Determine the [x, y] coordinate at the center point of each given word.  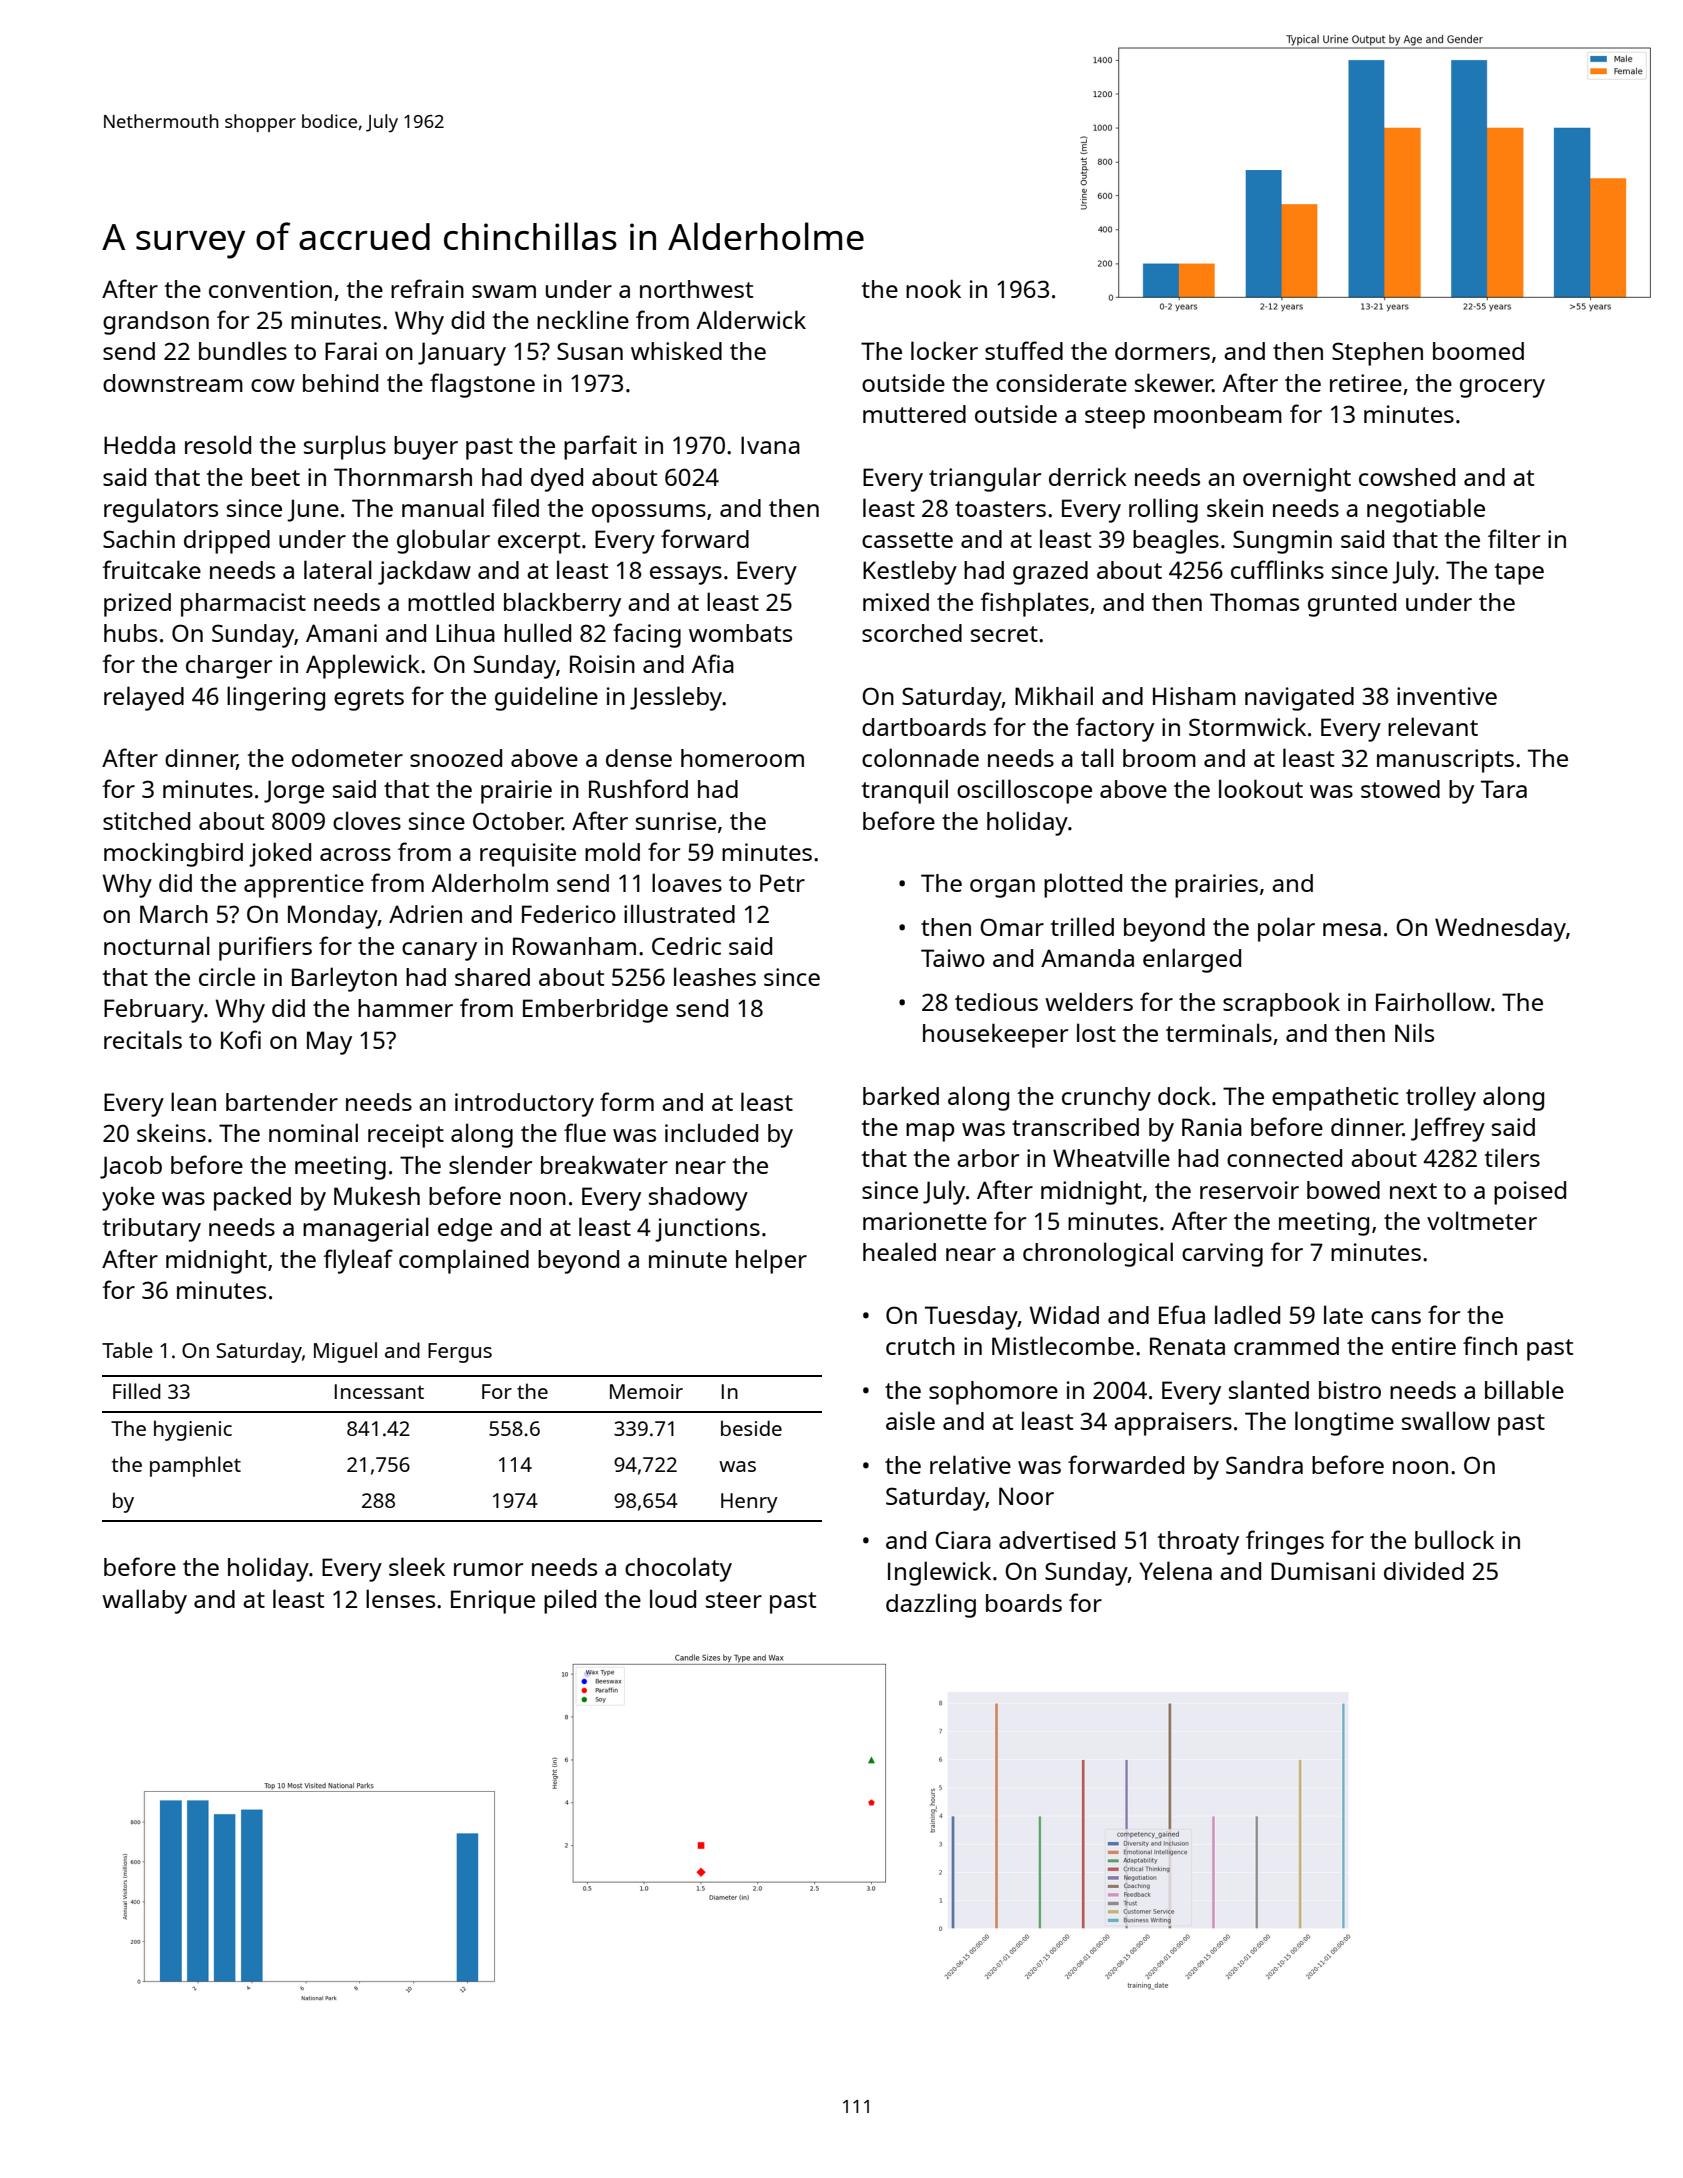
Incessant [379, 1391]
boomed [1478, 351]
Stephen [1377, 354]
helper [771, 1261]
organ [1002, 888]
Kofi [241, 1039]
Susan [590, 351]
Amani [341, 633]
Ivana [770, 445]
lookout [1261, 788]
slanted [1269, 1389]
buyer [426, 448]
